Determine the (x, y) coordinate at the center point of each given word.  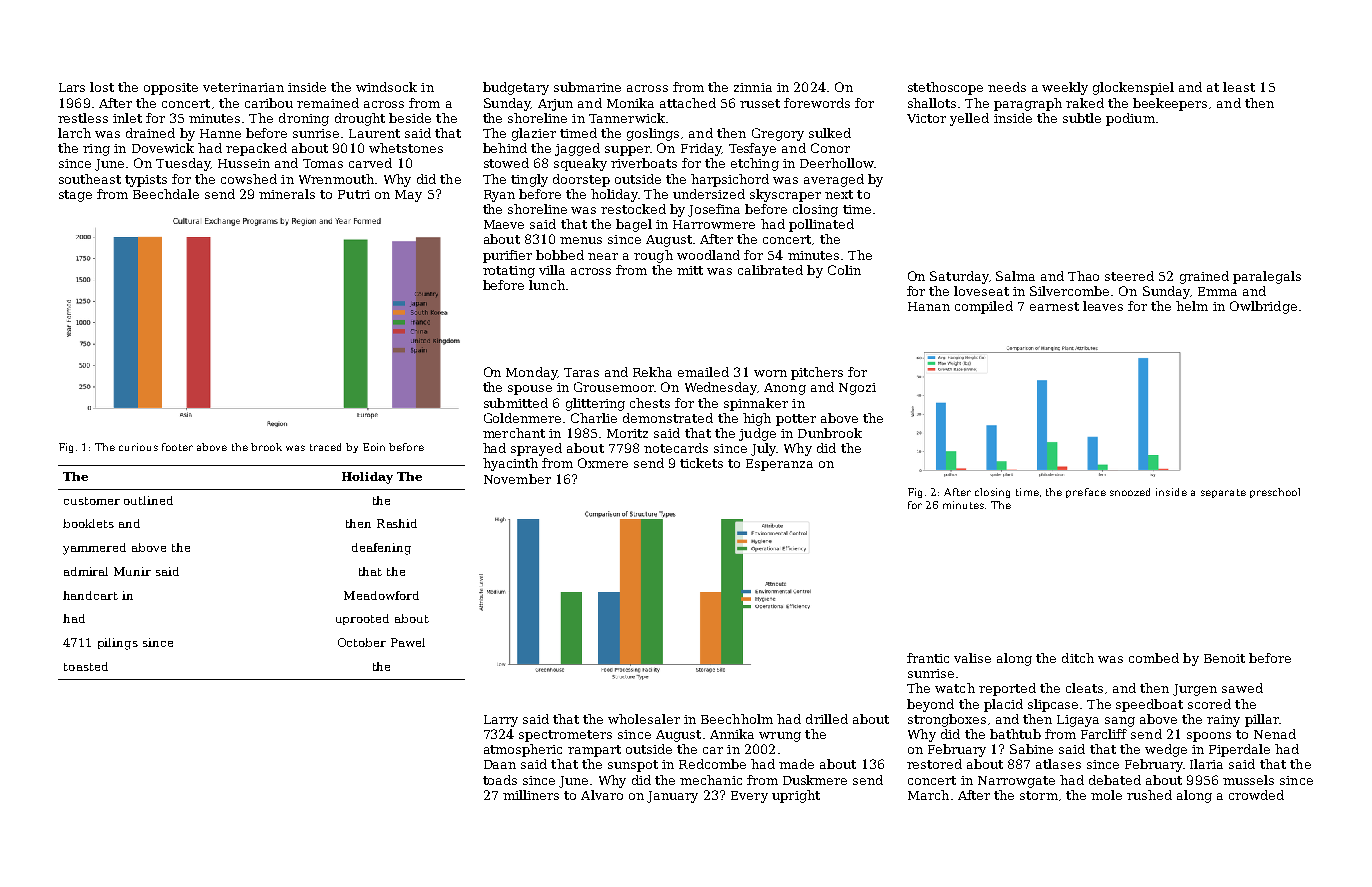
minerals (287, 194)
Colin (844, 270)
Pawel (408, 642)
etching (755, 164)
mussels (1248, 780)
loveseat (981, 291)
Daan (500, 764)
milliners (531, 795)
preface (1086, 493)
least (1239, 87)
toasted (86, 666)
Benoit (1224, 658)
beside (410, 118)
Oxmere (603, 463)
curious (138, 447)
